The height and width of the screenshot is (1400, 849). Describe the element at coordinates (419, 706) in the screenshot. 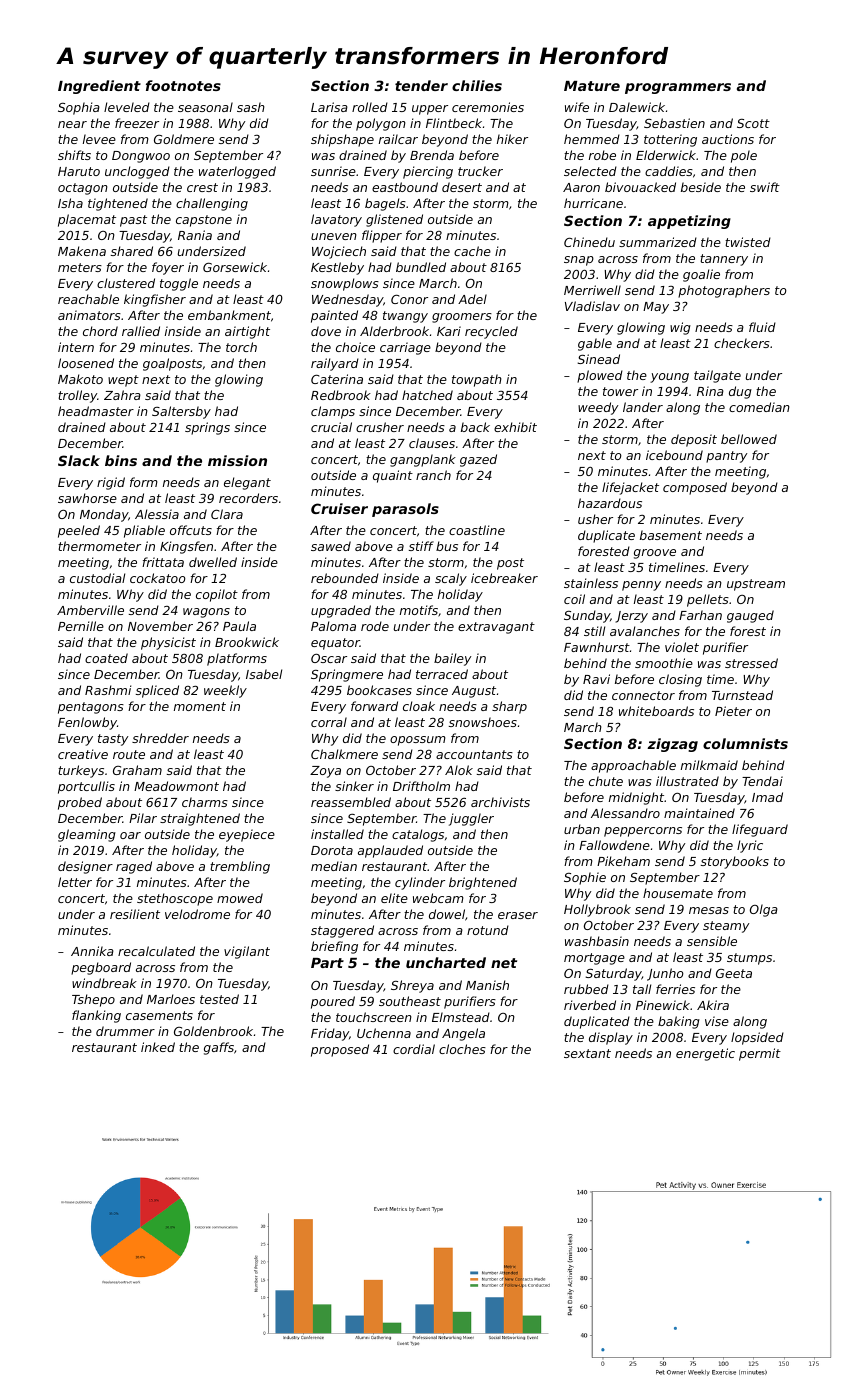

I see `cloak` at that location.
